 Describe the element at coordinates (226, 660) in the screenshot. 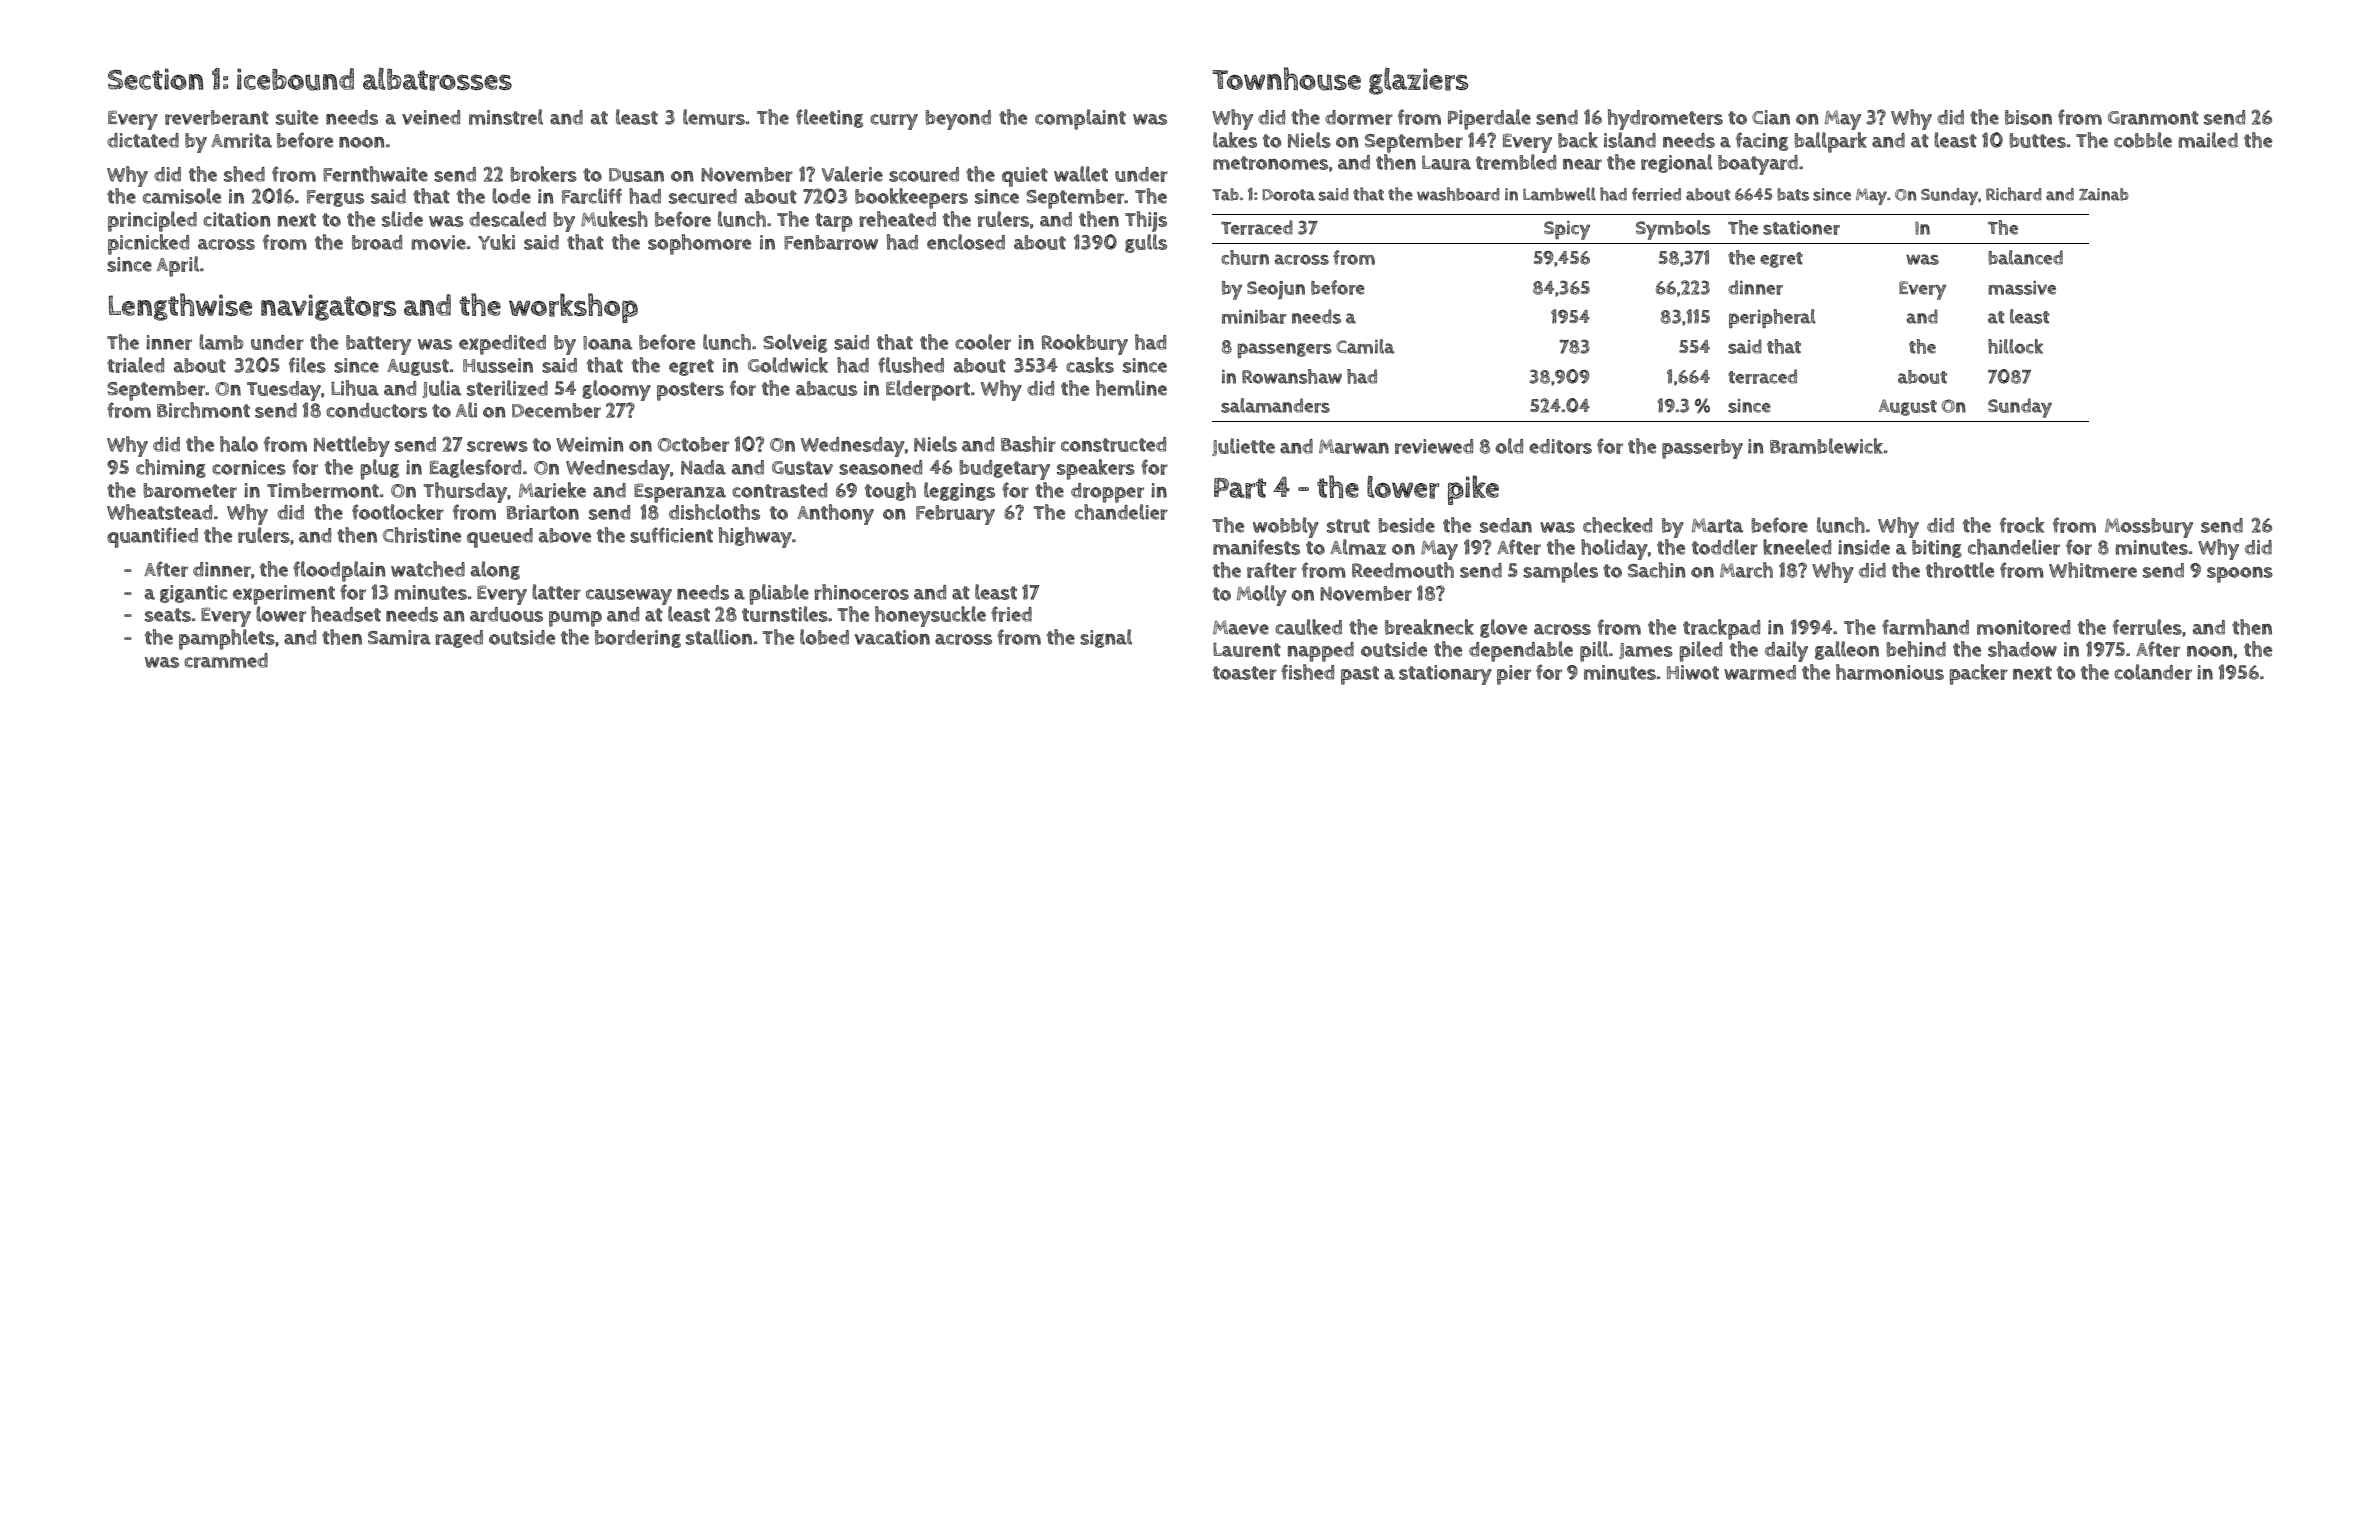

I see `crammed` at that location.
